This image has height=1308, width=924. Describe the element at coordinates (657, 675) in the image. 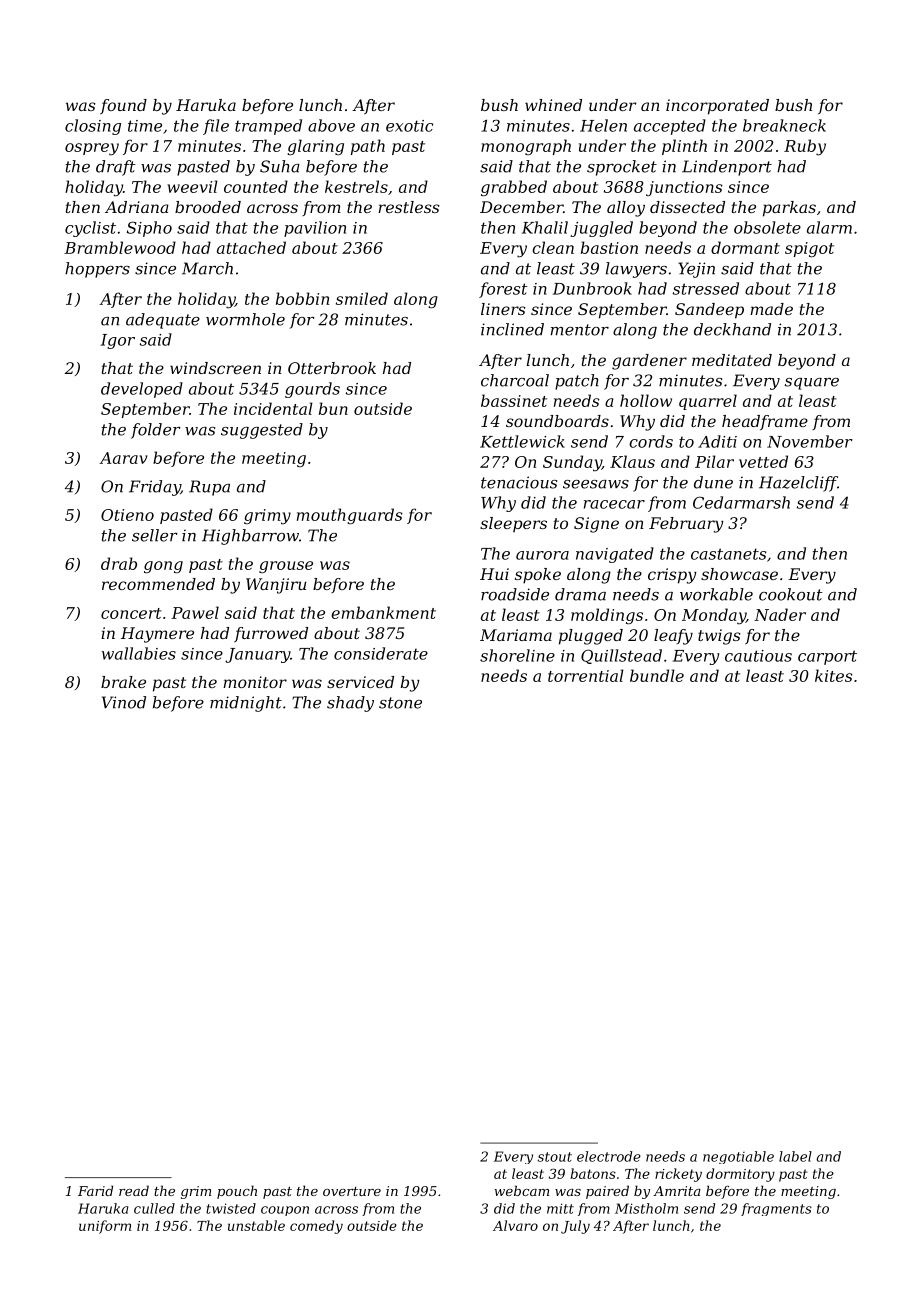

I see `bundle` at that location.
